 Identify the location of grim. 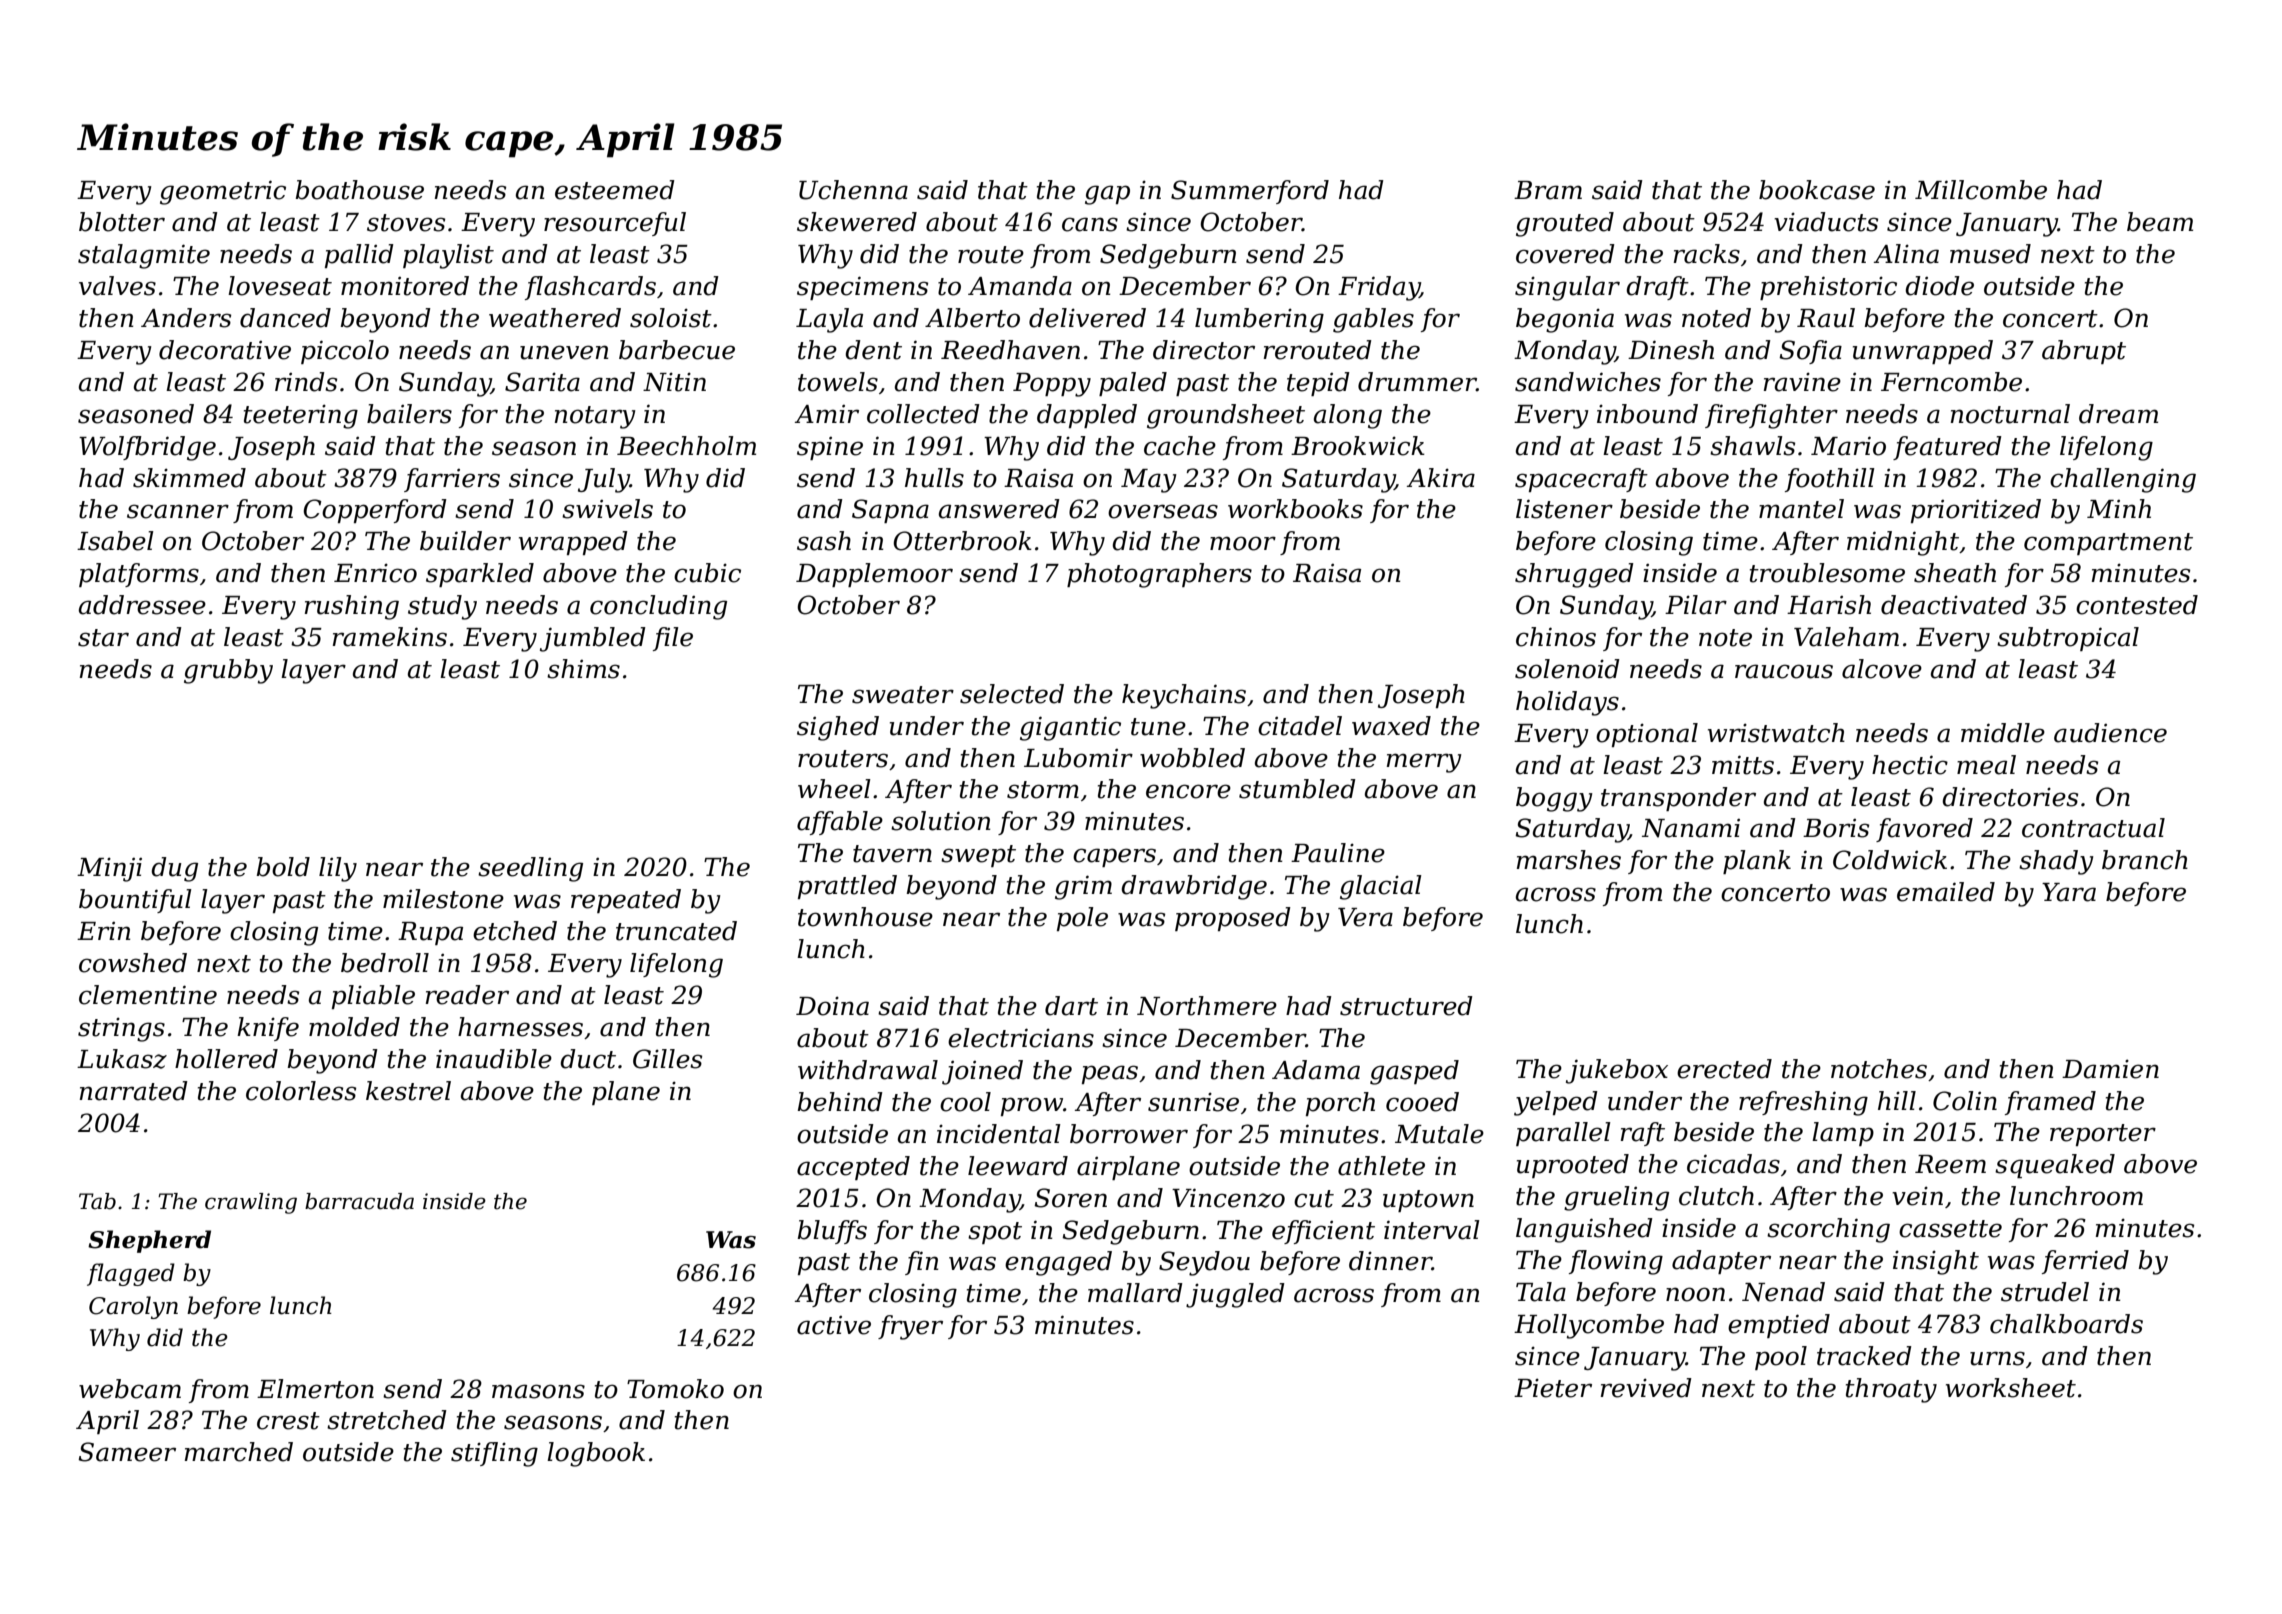
(1083, 887).
